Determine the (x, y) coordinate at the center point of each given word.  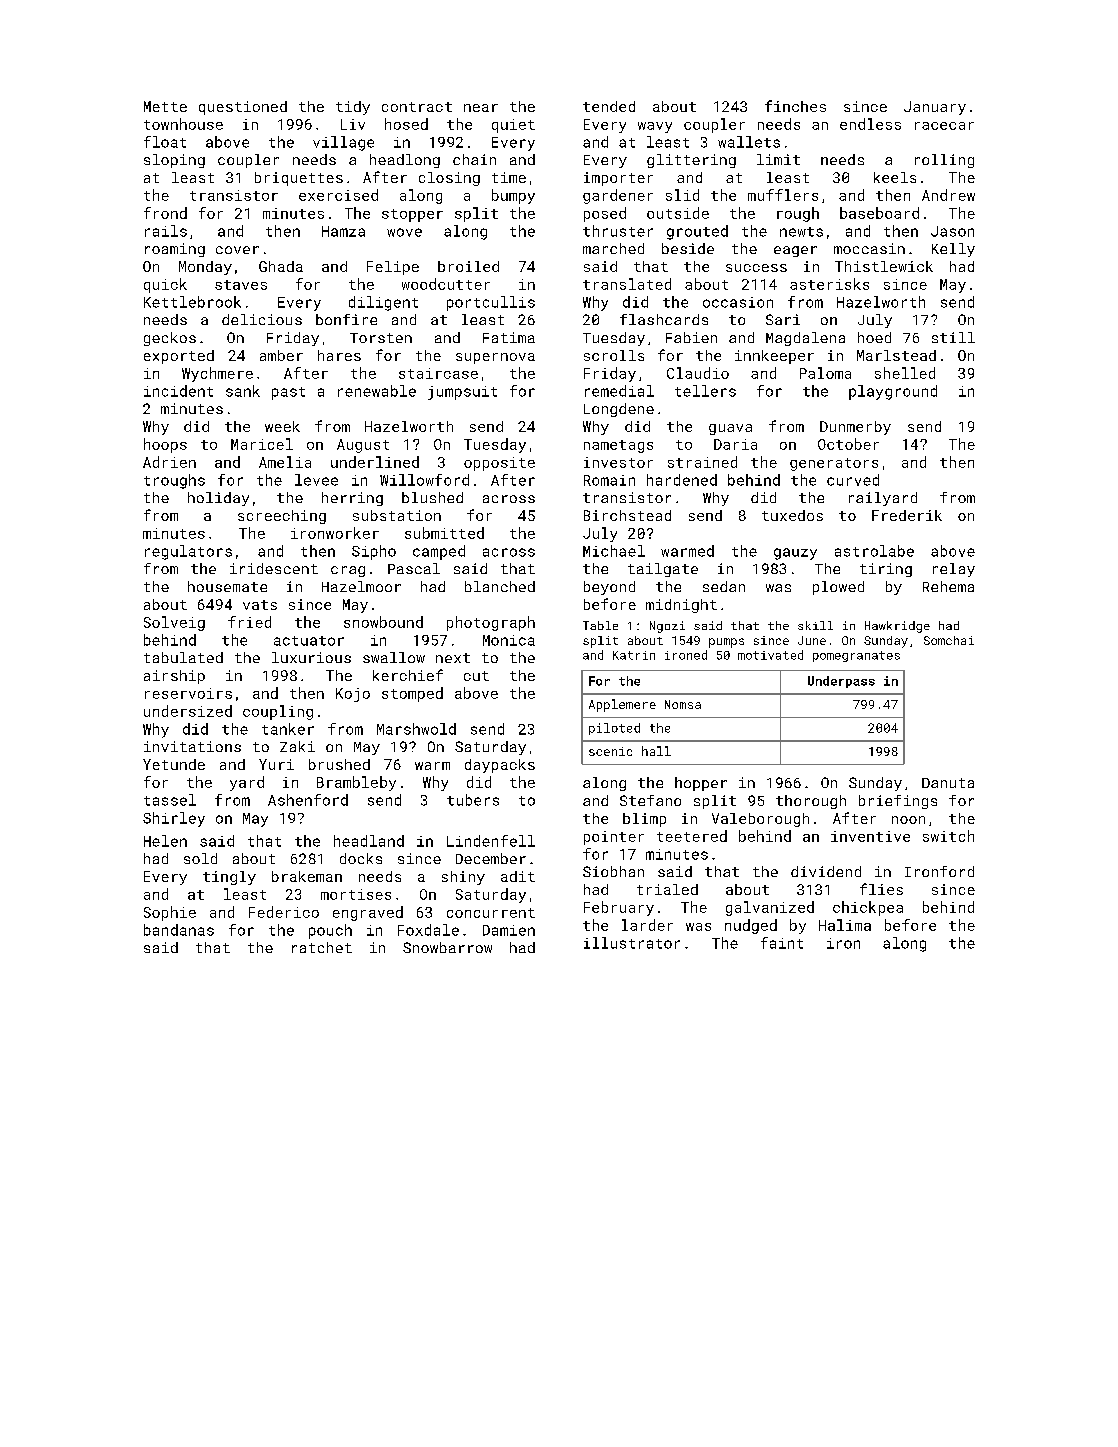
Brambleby (356, 783)
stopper (412, 215)
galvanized (770, 908)
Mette (165, 106)
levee (316, 480)
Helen (165, 841)
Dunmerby (855, 428)
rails (166, 231)
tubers (473, 800)
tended (609, 106)
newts (801, 232)
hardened (682, 480)
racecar (944, 126)
